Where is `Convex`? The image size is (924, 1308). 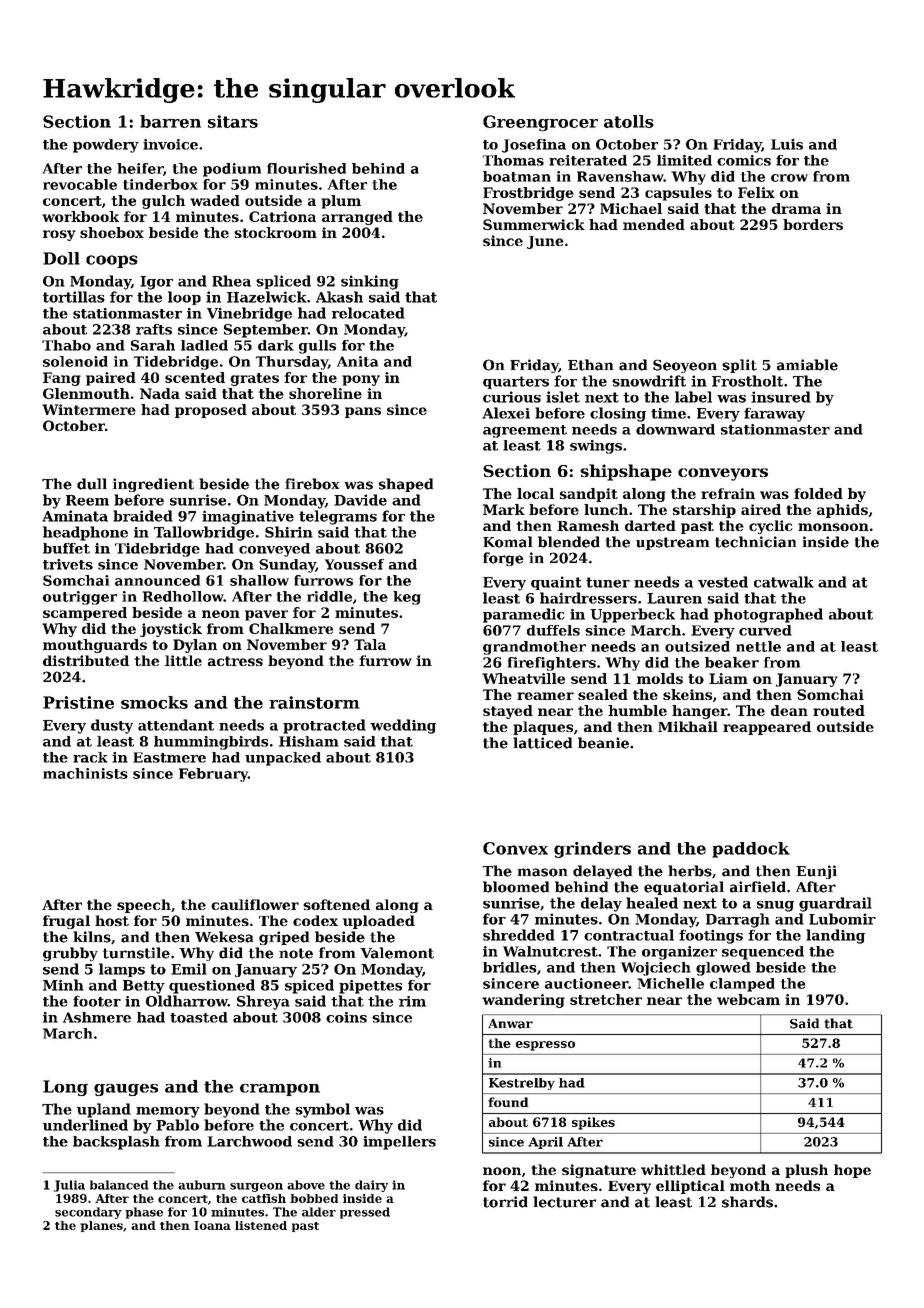 Convex is located at coordinates (515, 848).
